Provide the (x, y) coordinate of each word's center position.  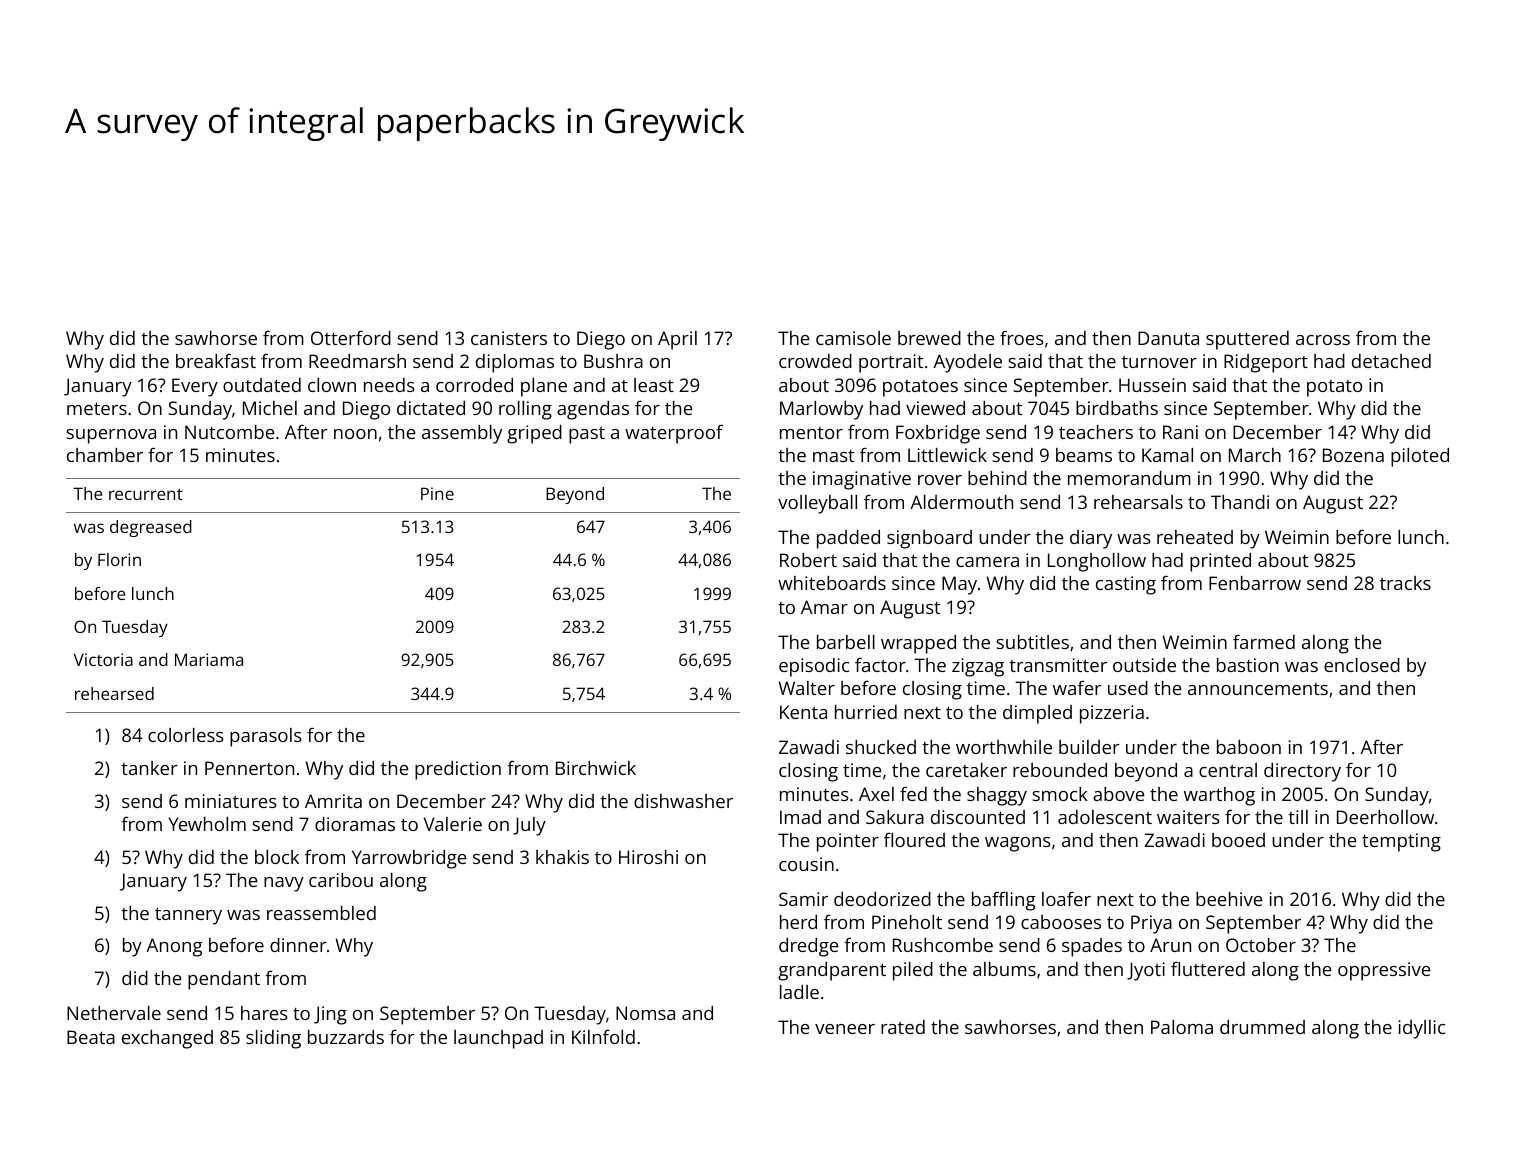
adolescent (1105, 817)
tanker (149, 768)
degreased (151, 528)
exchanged (167, 1039)
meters (97, 408)
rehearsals (1138, 502)
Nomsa (645, 1013)
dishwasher (683, 801)
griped (534, 434)
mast (833, 456)
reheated (1195, 537)
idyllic (1422, 1029)
